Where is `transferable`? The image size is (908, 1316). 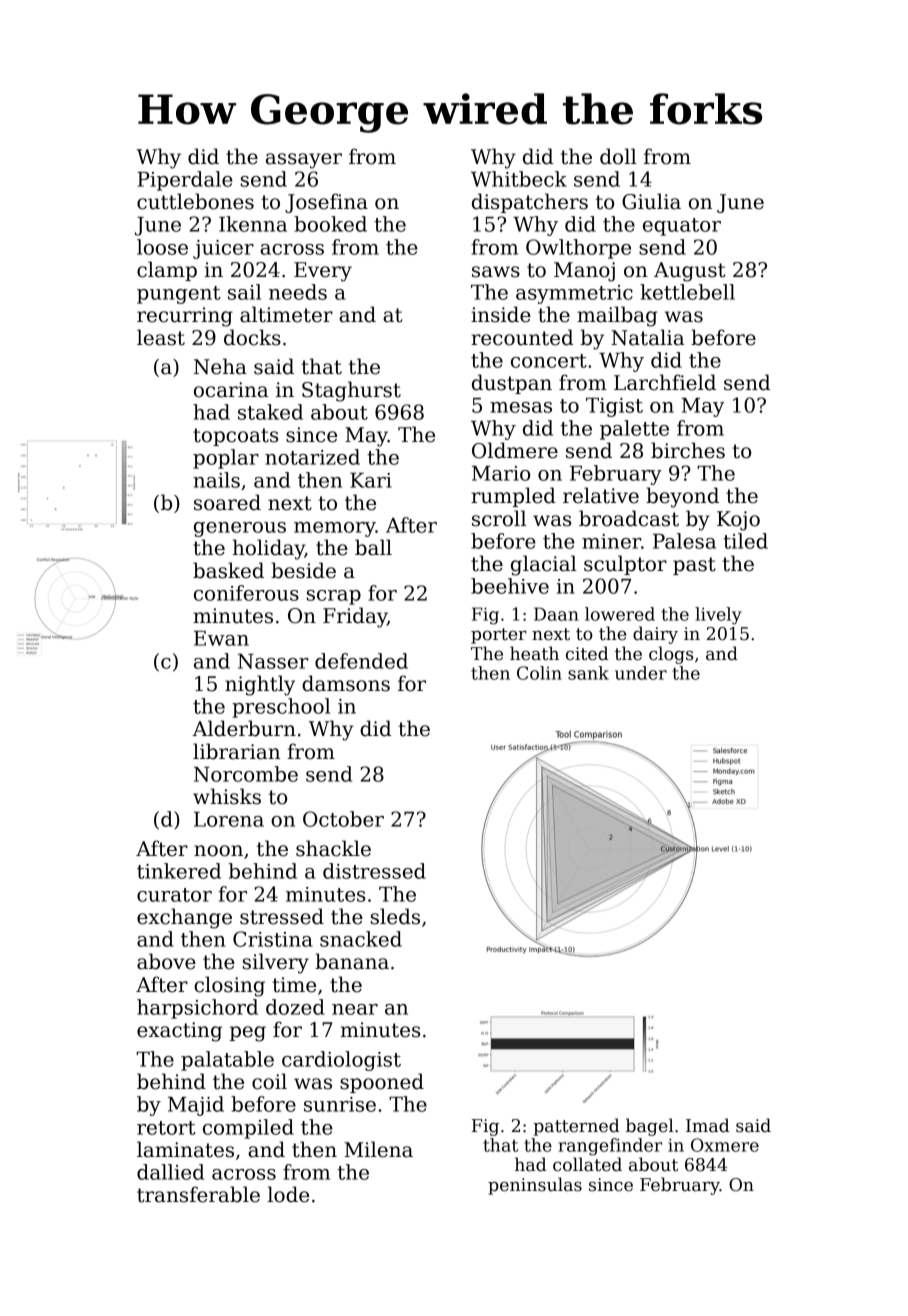
transferable is located at coordinates (198, 1194).
